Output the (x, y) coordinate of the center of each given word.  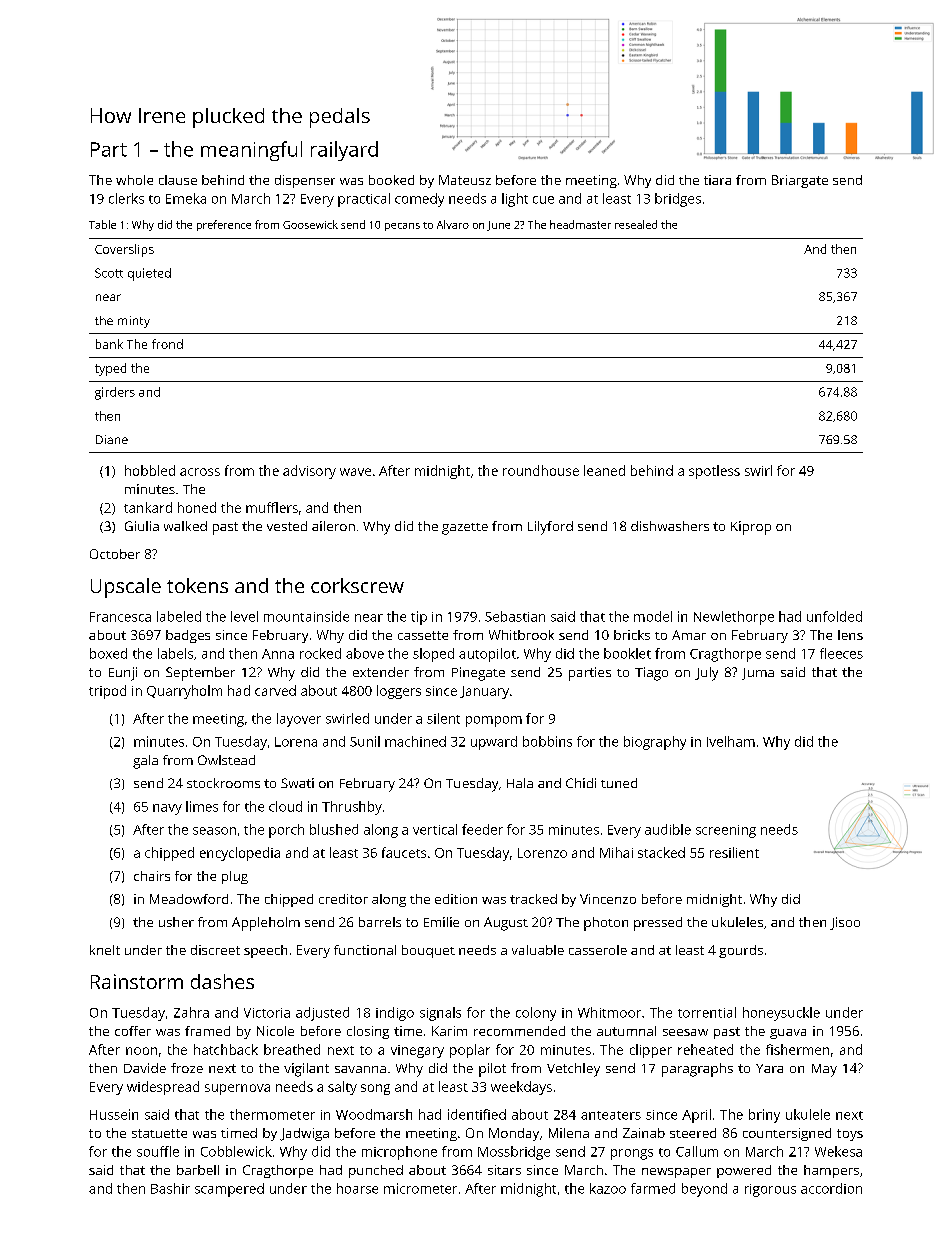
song (375, 1089)
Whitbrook (521, 635)
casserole (598, 950)
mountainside (306, 616)
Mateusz (465, 180)
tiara (717, 180)
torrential (707, 1012)
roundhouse (541, 470)
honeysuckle (781, 1014)
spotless (714, 472)
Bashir (170, 1188)
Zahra (191, 1012)
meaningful (251, 151)
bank (109, 344)
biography (655, 743)
